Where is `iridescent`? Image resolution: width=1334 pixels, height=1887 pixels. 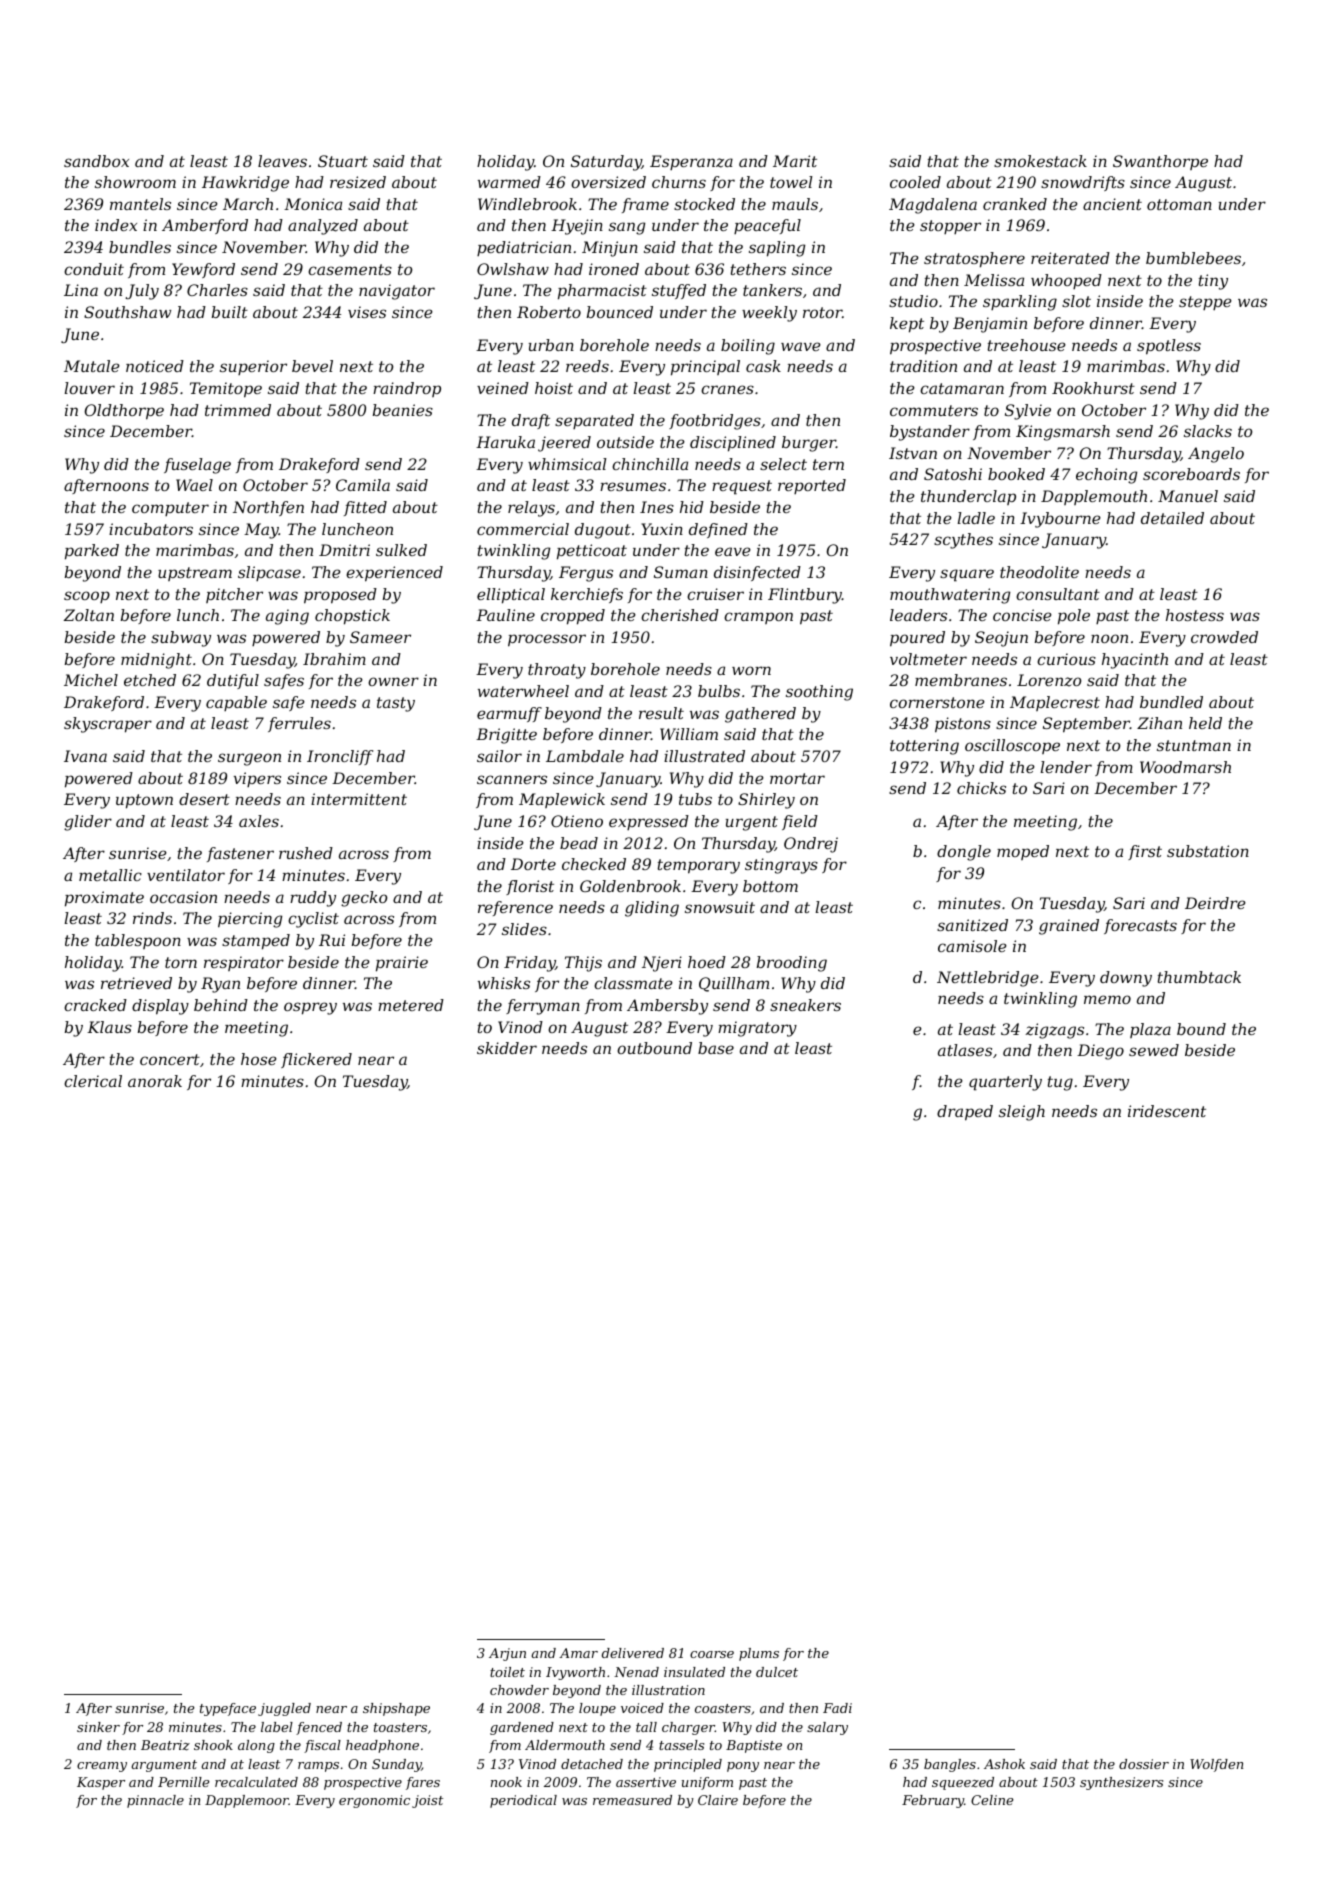
iridescent is located at coordinates (1167, 1111).
